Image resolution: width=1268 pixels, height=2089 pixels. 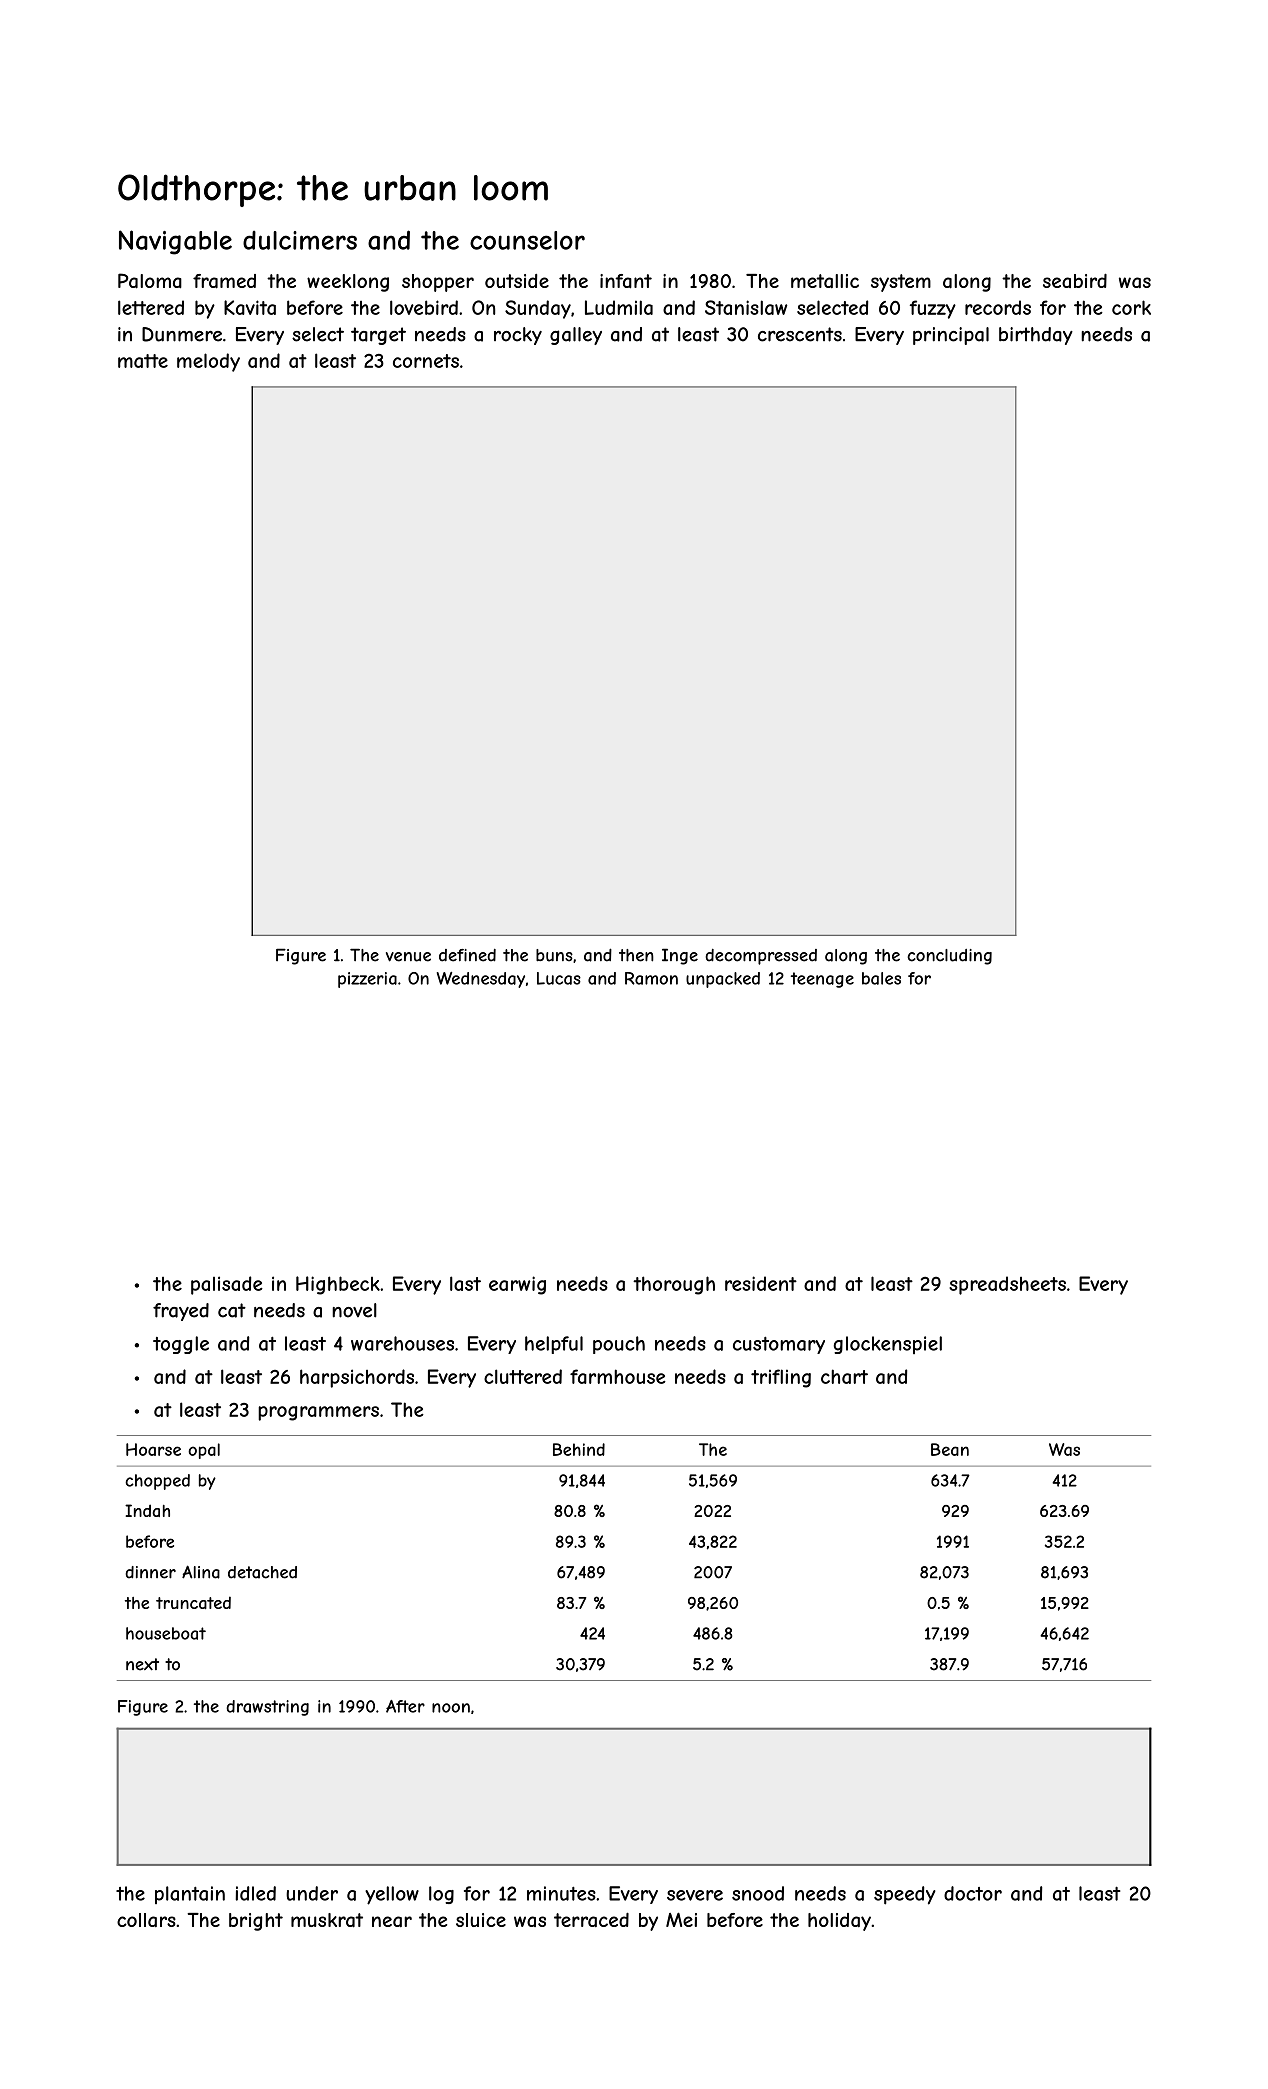 What do you see at coordinates (1007, 1285) in the page?
I see `spreadsheets` at bounding box center [1007, 1285].
